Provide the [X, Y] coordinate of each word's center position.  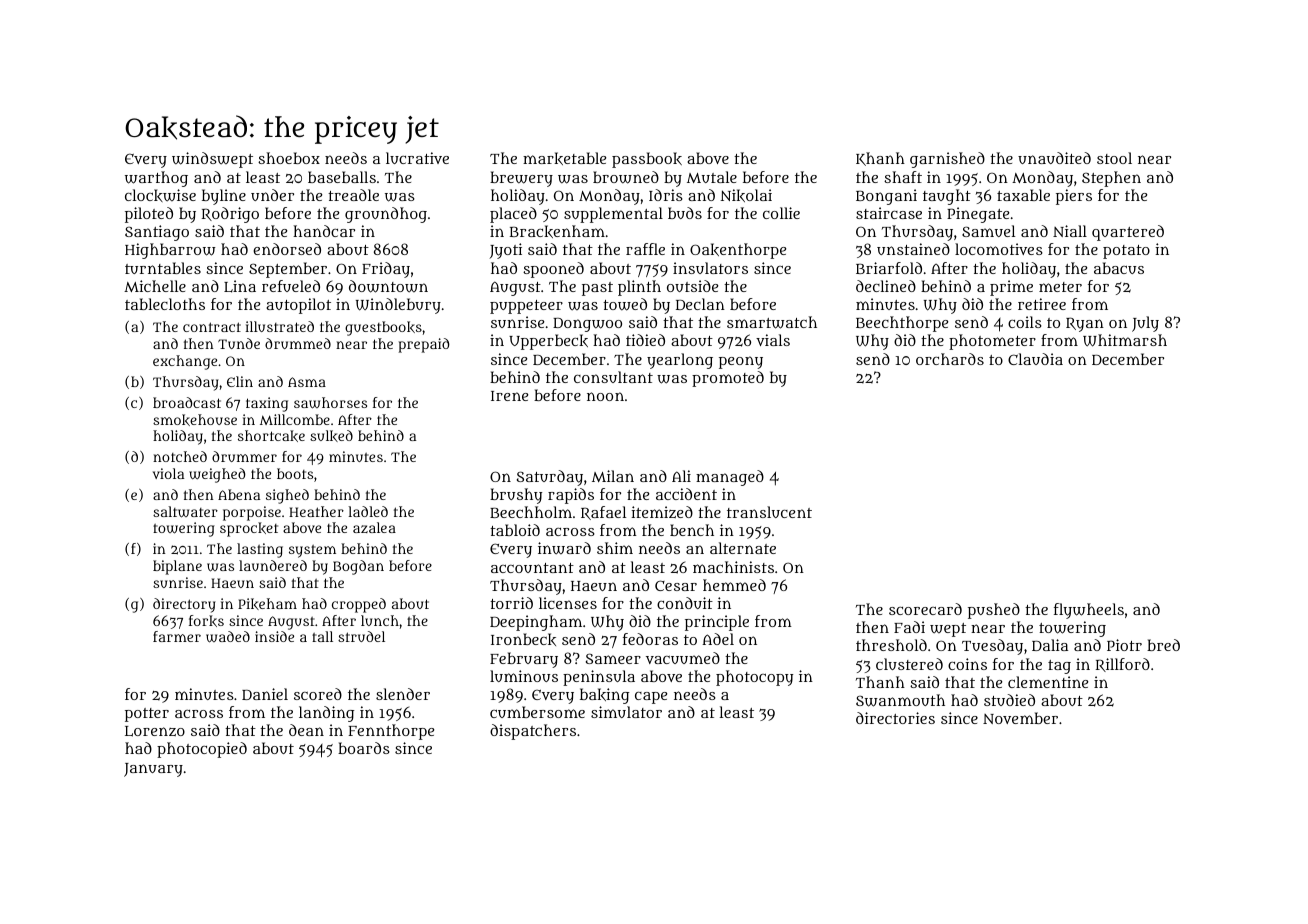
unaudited [1054, 158]
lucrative [417, 158]
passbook [647, 160]
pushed [994, 611]
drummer [244, 456]
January [153, 770]
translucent [769, 512]
